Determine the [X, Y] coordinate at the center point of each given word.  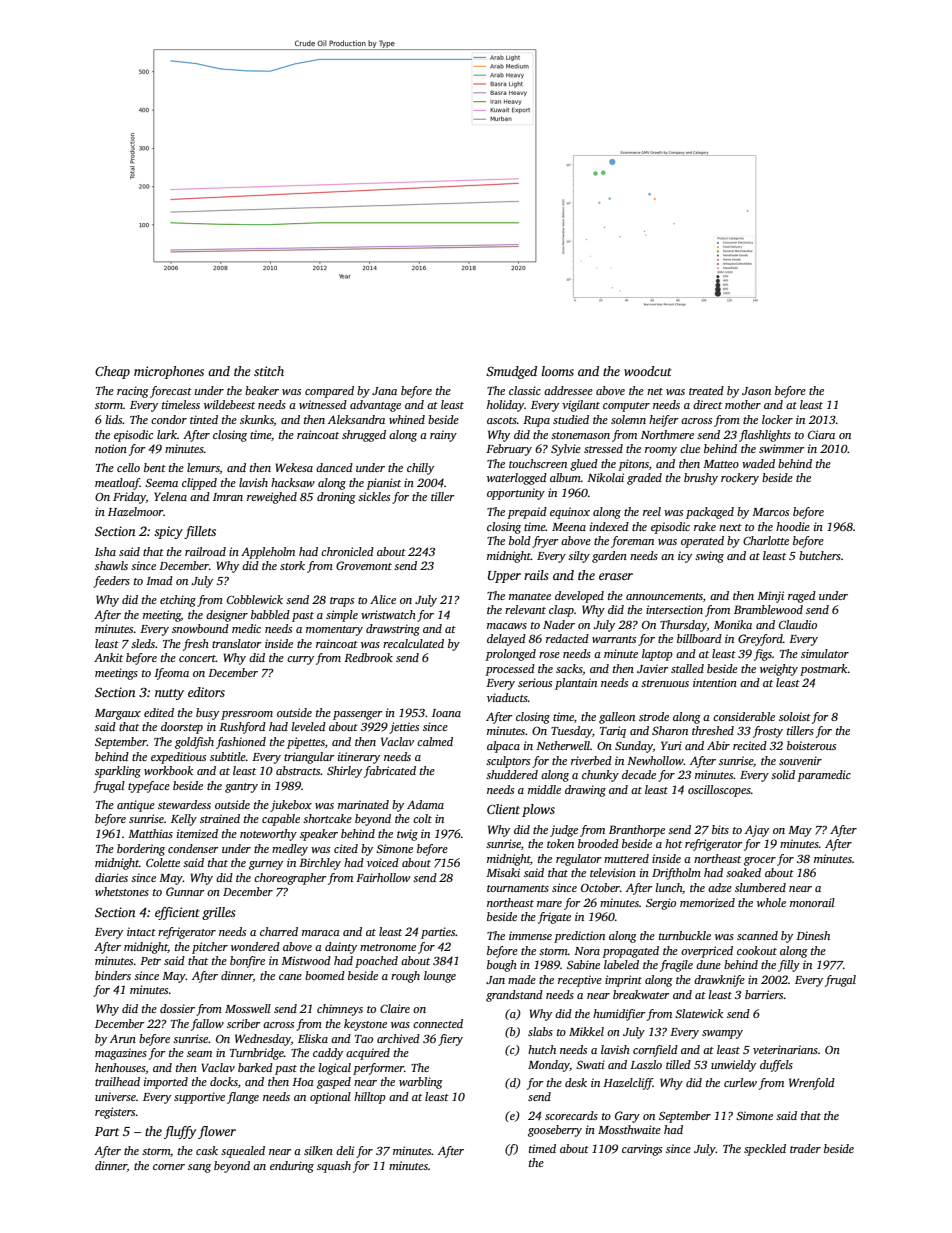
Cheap [112, 372]
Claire [395, 1008]
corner [169, 1167]
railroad [205, 551]
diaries [111, 877]
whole [771, 902]
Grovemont [364, 565]
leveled [309, 726]
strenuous [665, 683]
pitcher [210, 948]
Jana [384, 391]
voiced [383, 862]
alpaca [503, 747]
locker [777, 419]
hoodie [793, 526]
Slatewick [699, 1013]
